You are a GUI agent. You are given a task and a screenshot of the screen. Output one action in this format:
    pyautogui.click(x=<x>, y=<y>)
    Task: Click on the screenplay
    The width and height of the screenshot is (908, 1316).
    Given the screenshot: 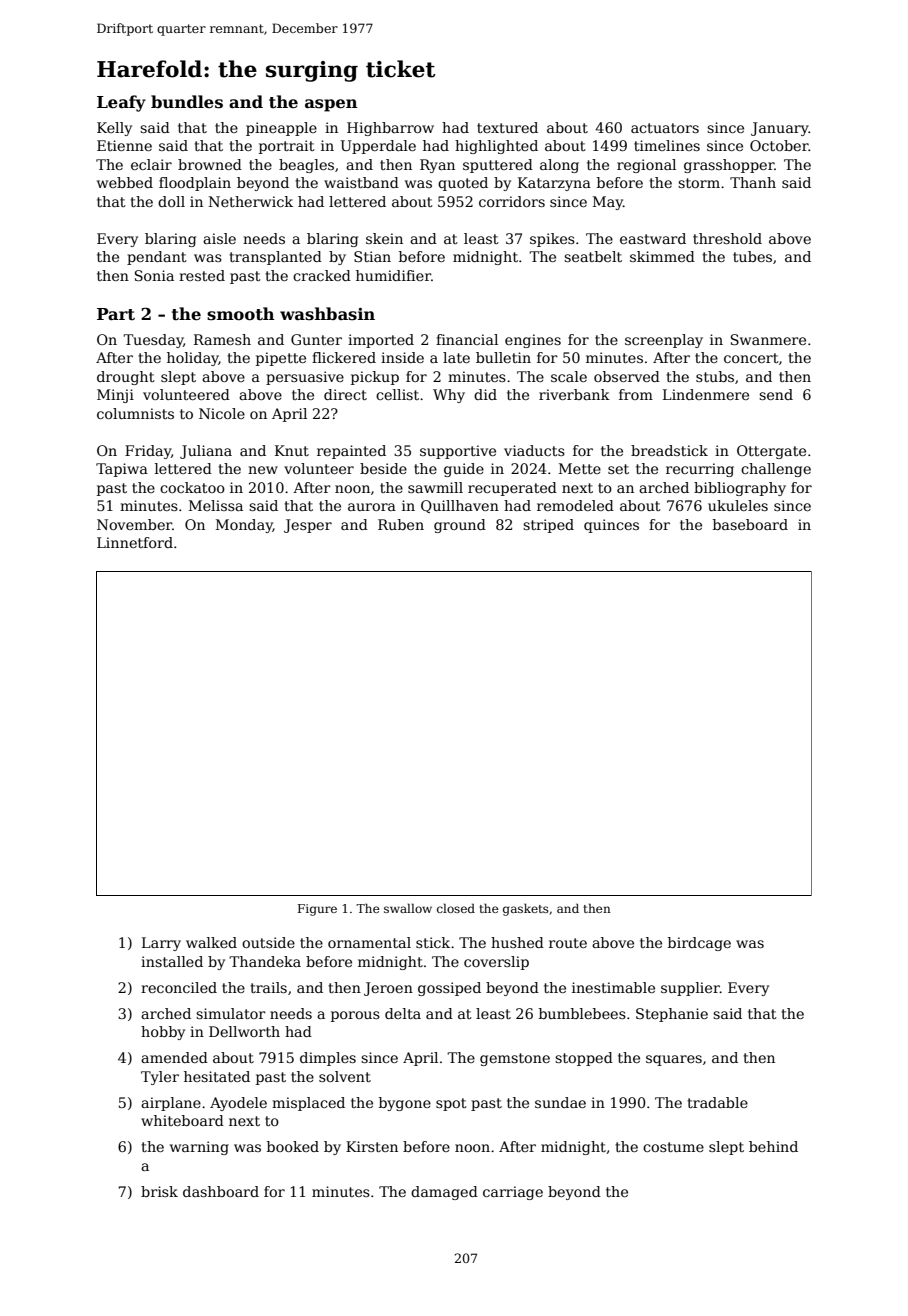 What is the action you would take?
    pyautogui.click(x=664, y=341)
